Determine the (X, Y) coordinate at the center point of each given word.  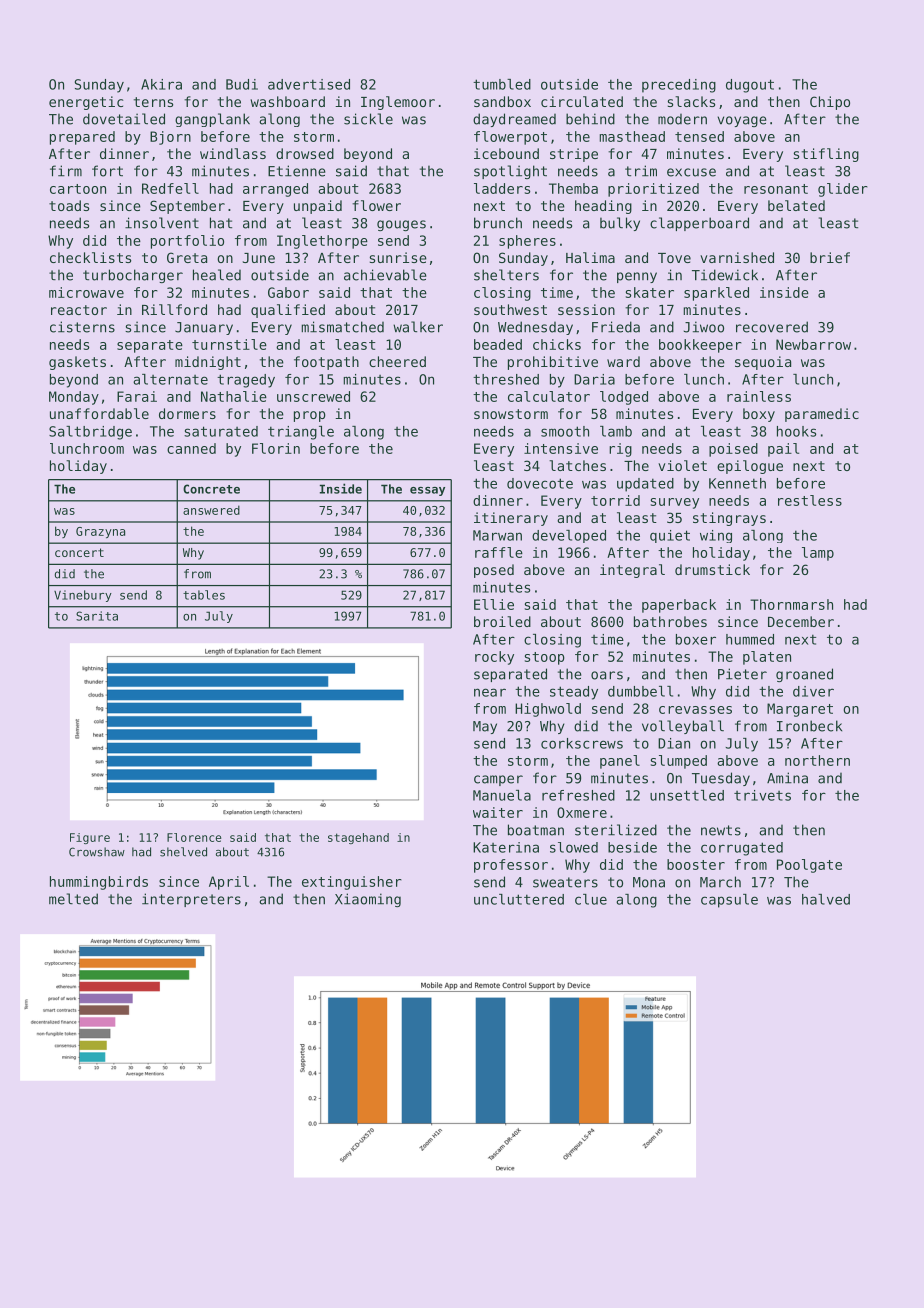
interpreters (191, 900)
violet (682, 465)
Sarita (97, 616)
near (490, 692)
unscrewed (313, 396)
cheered (397, 361)
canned (191, 448)
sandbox (502, 101)
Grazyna (100, 532)
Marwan (497, 535)
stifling (826, 155)
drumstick (712, 569)
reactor (79, 310)
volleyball (683, 727)
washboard (287, 101)
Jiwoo (704, 327)
